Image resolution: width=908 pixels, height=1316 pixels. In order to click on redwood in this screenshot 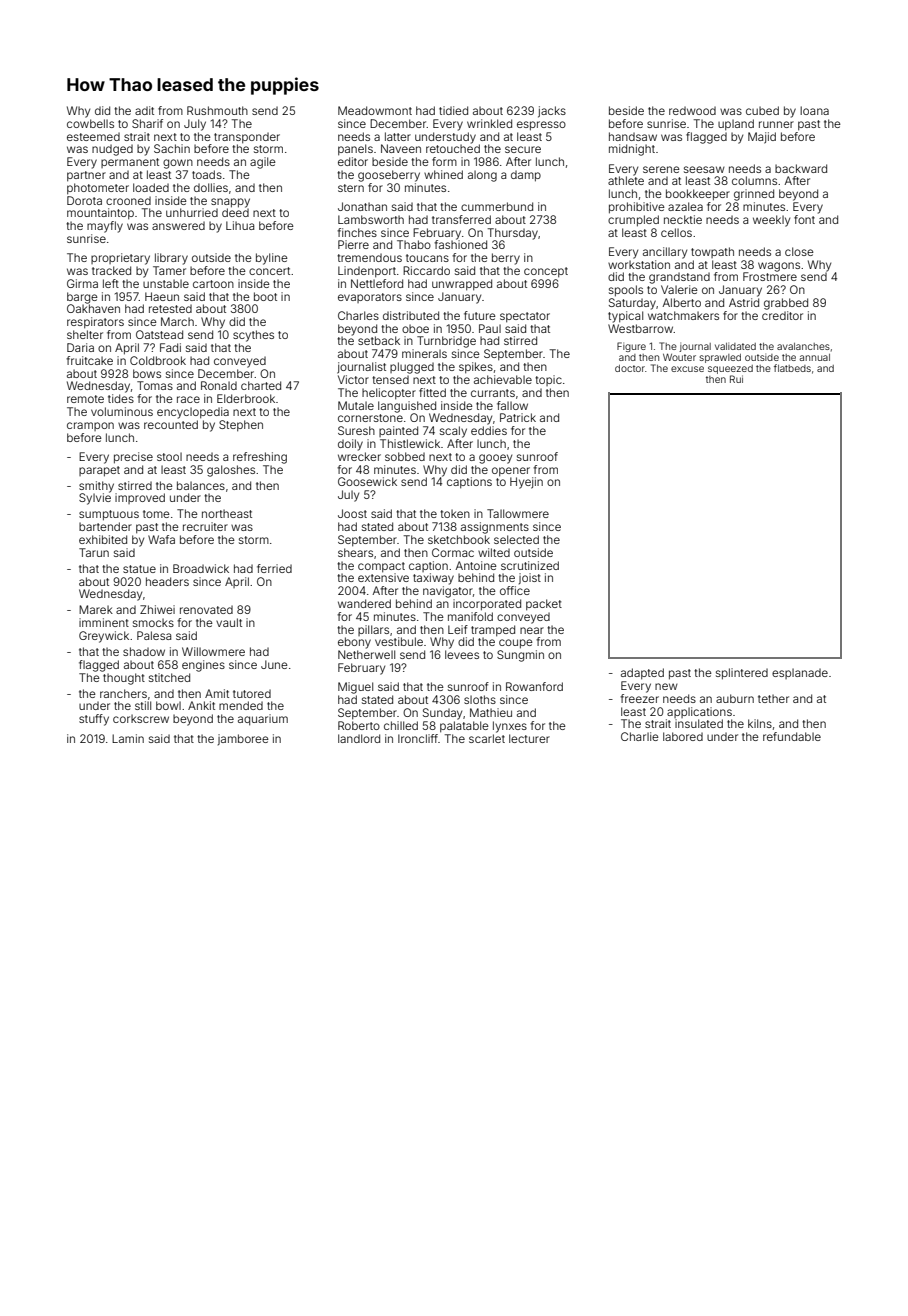, I will do `click(692, 110)`.
